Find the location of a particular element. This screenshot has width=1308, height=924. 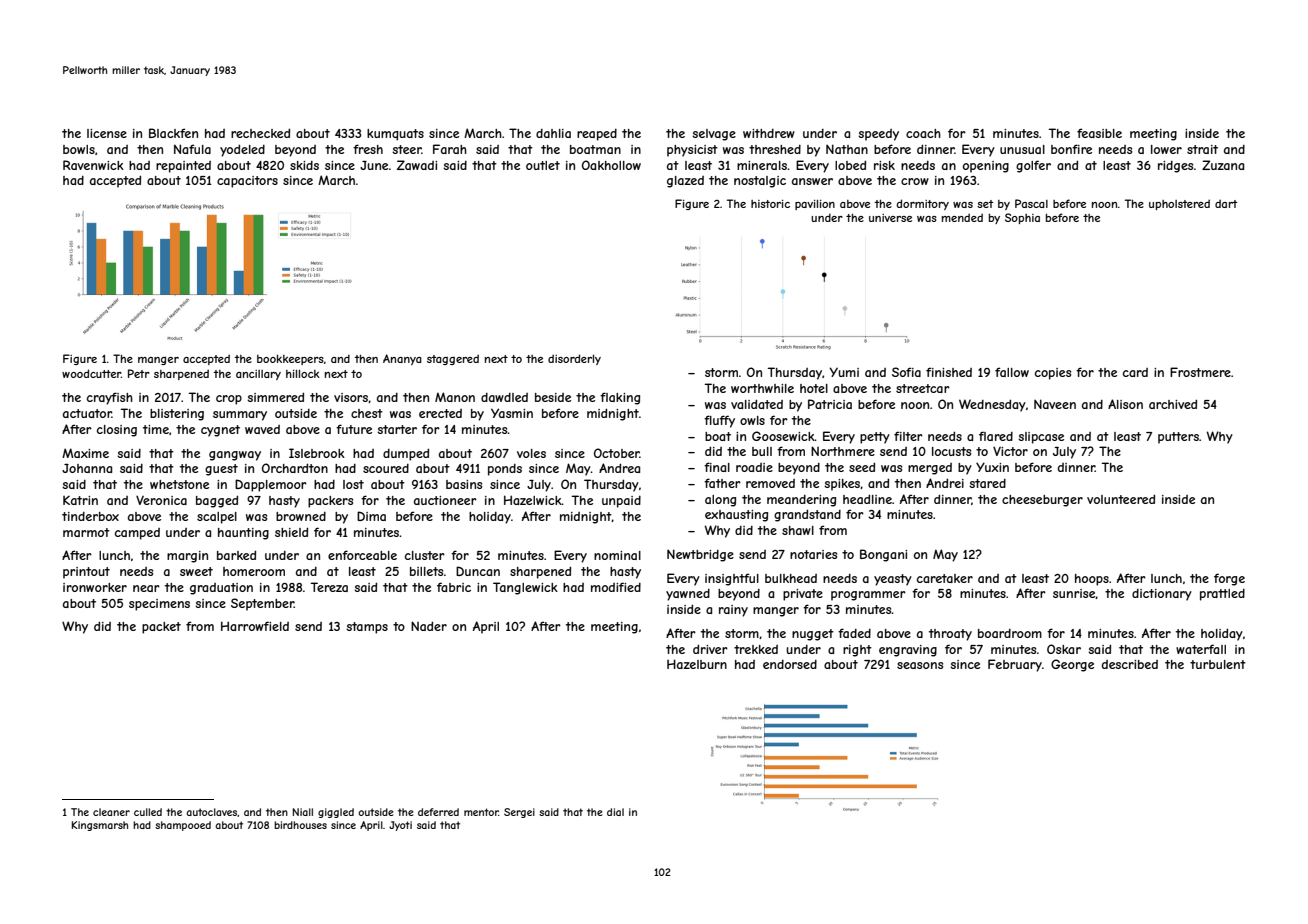

Pascal is located at coordinates (1031, 203).
